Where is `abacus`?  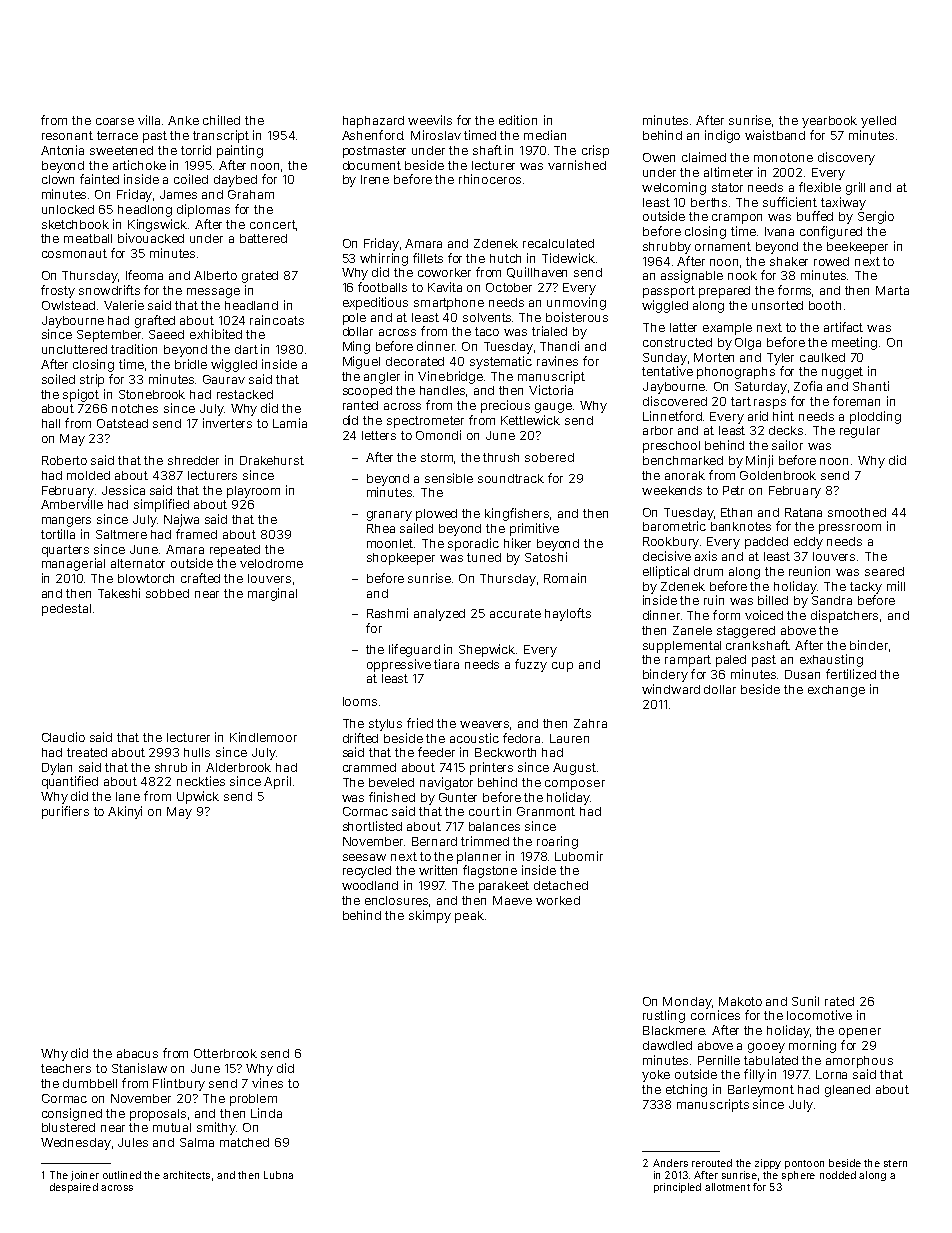
abacus is located at coordinates (137, 1053).
